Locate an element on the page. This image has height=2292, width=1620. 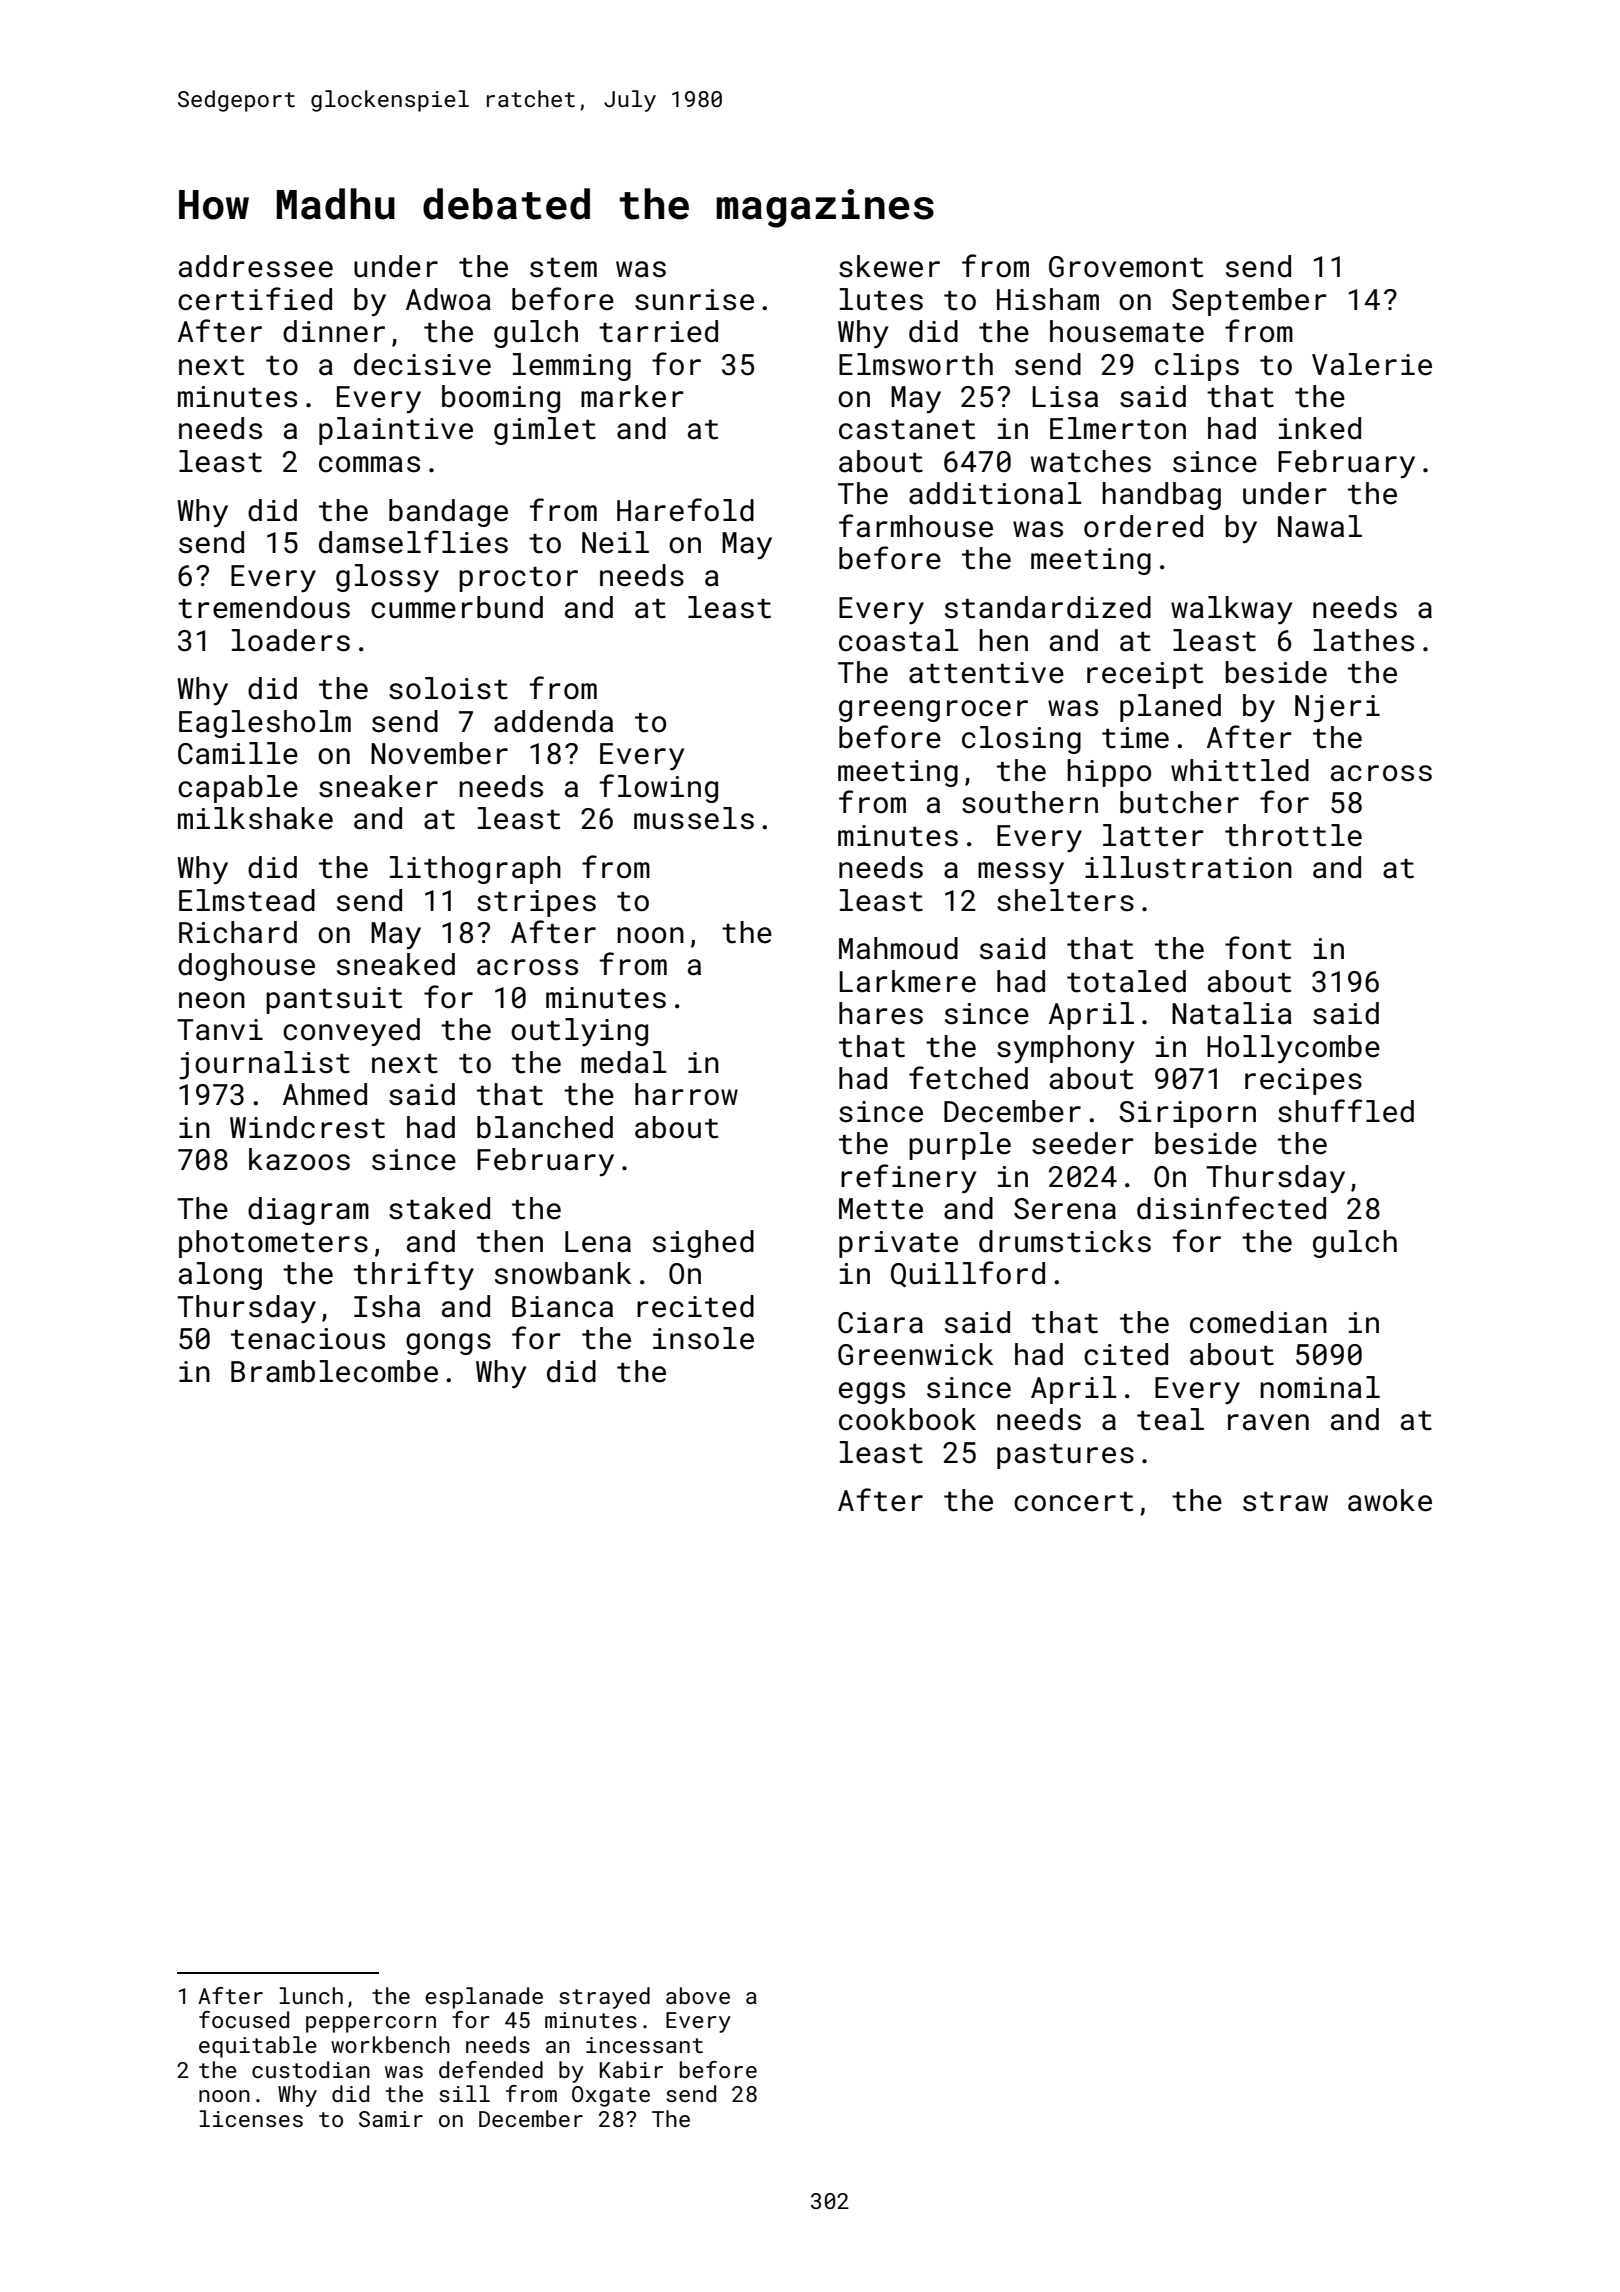
insole is located at coordinates (703, 1338).
